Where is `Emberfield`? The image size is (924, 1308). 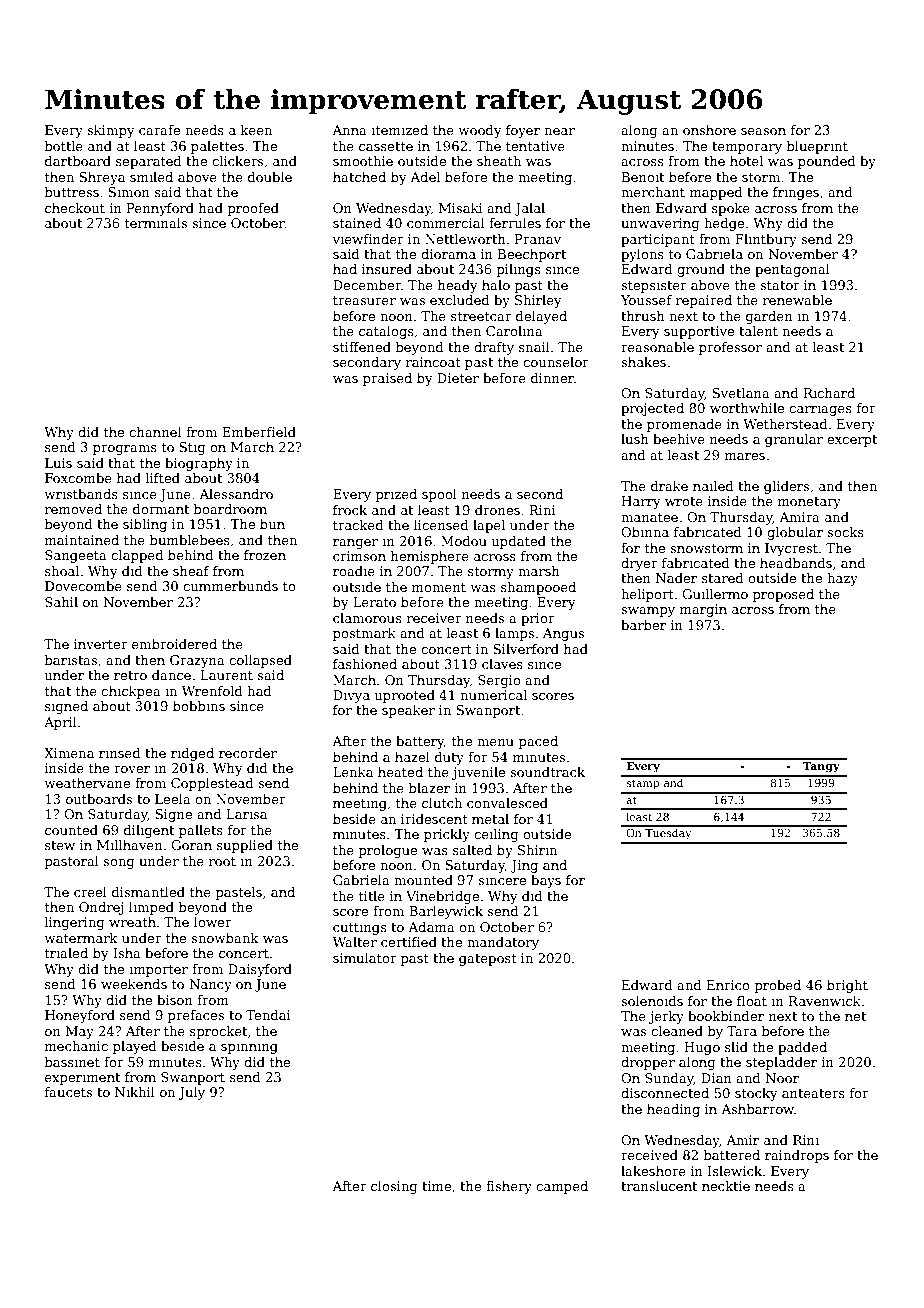
Emberfield is located at coordinates (259, 432).
